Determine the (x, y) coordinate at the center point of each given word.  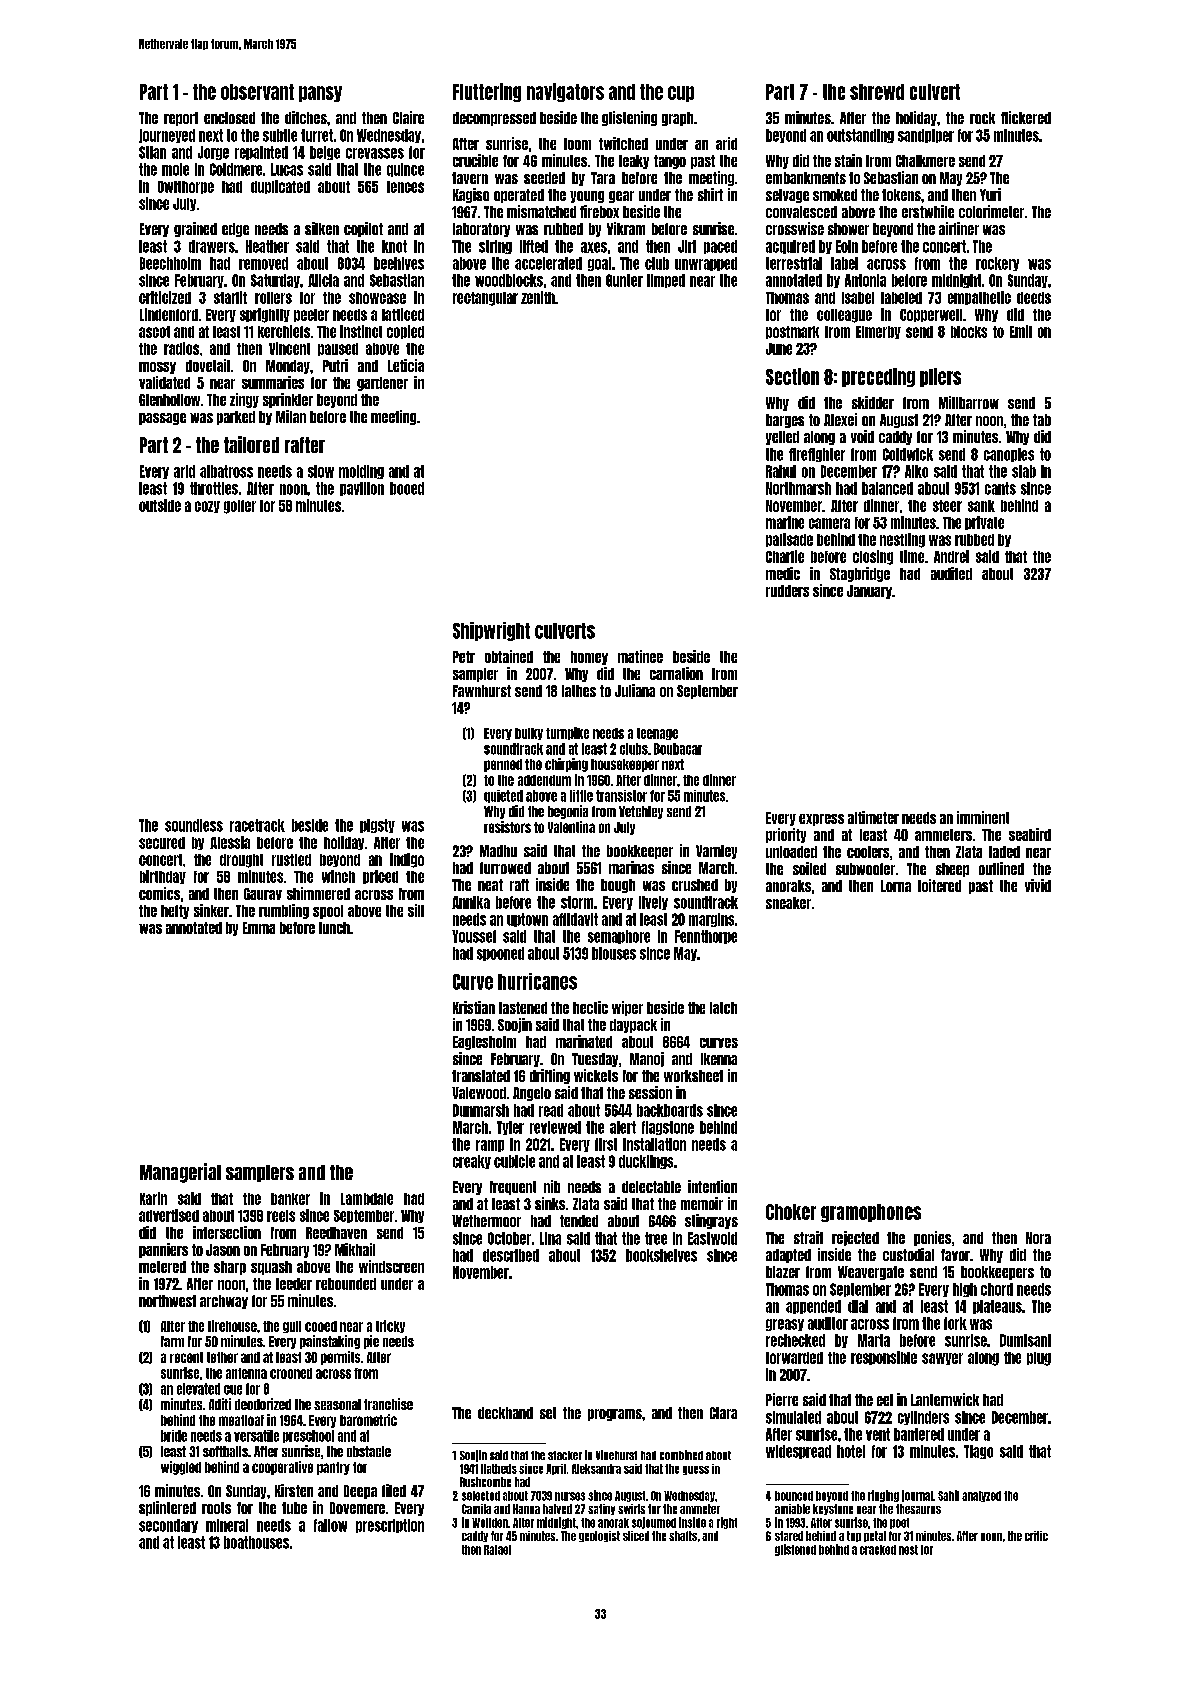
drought (241, 861)
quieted (503, 796)
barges (785, 421)
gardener (382, 384)
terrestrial (794, 263)
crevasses (375, 153)
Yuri (990, 194)
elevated (198, 1389)
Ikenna (719, 1059)
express (821, 820)
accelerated (548, 263)
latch (723, 1008)
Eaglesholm (484, 1043)
